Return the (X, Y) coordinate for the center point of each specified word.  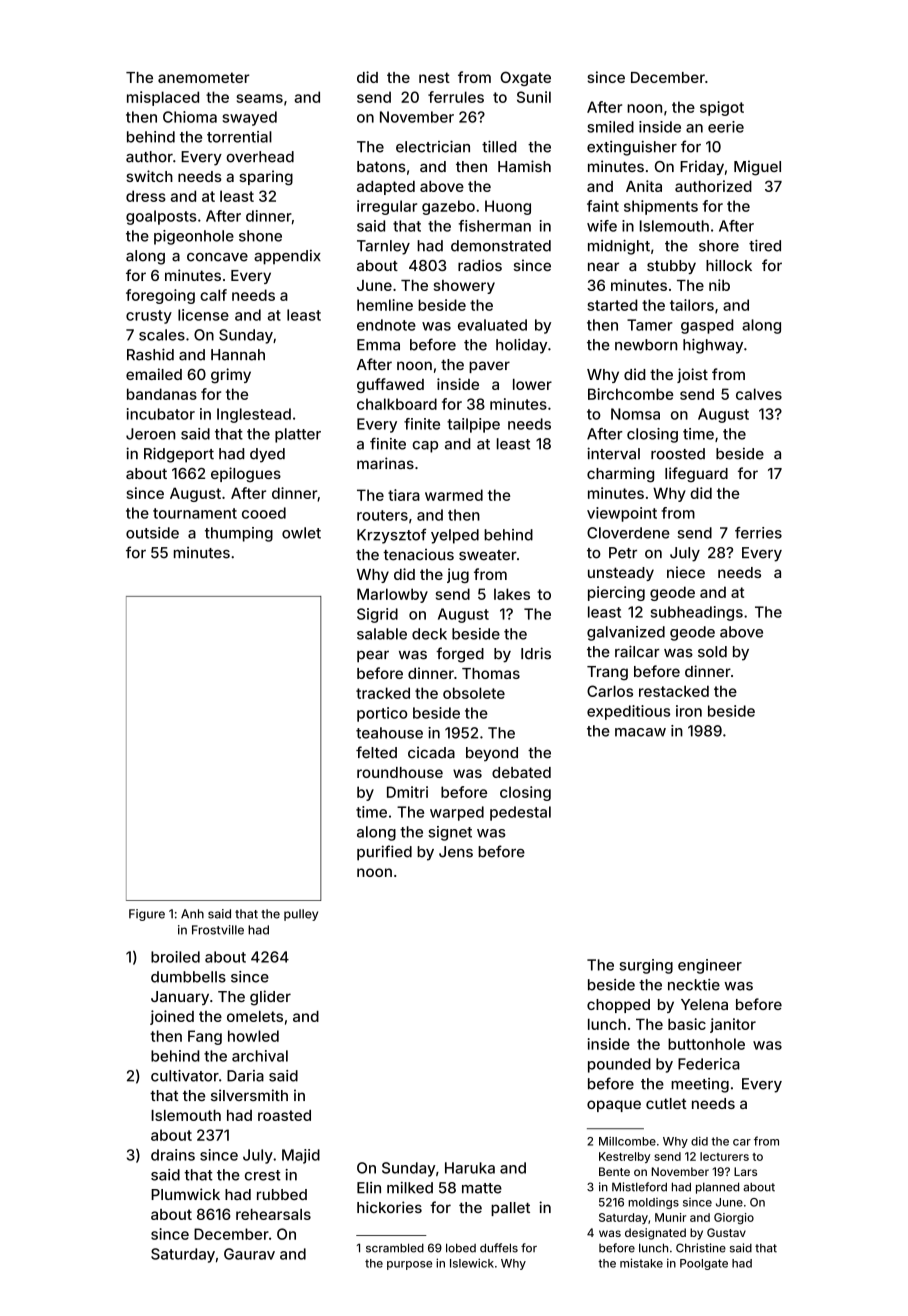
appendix (287, 257)
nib (719, 285)
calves (759, 394)
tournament (195, 513)
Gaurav (249, 1254)
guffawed (390, 385)
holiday (521, 346)
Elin (369, 1188)
